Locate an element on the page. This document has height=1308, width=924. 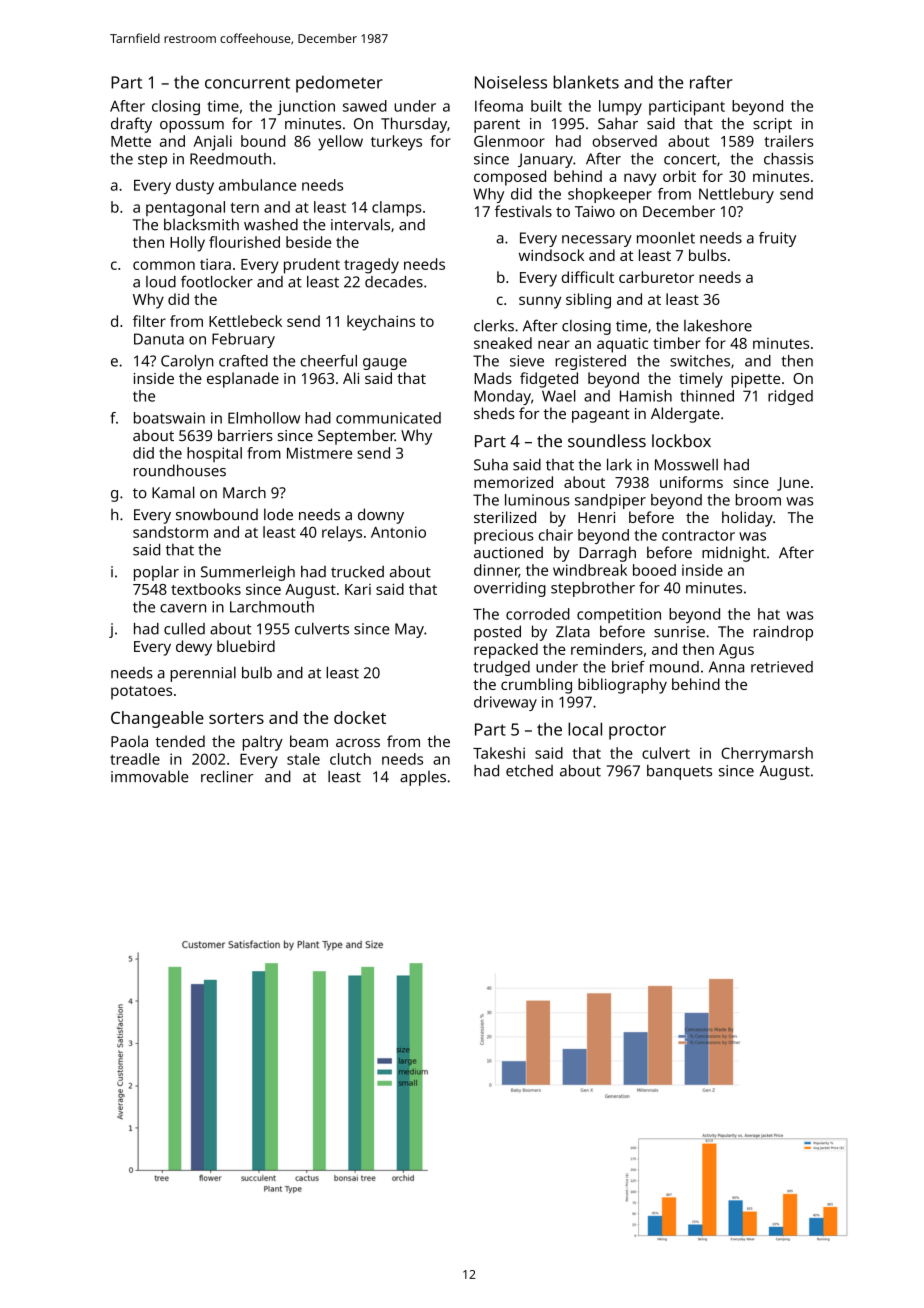
apples is located at coordinates (423, 778).
